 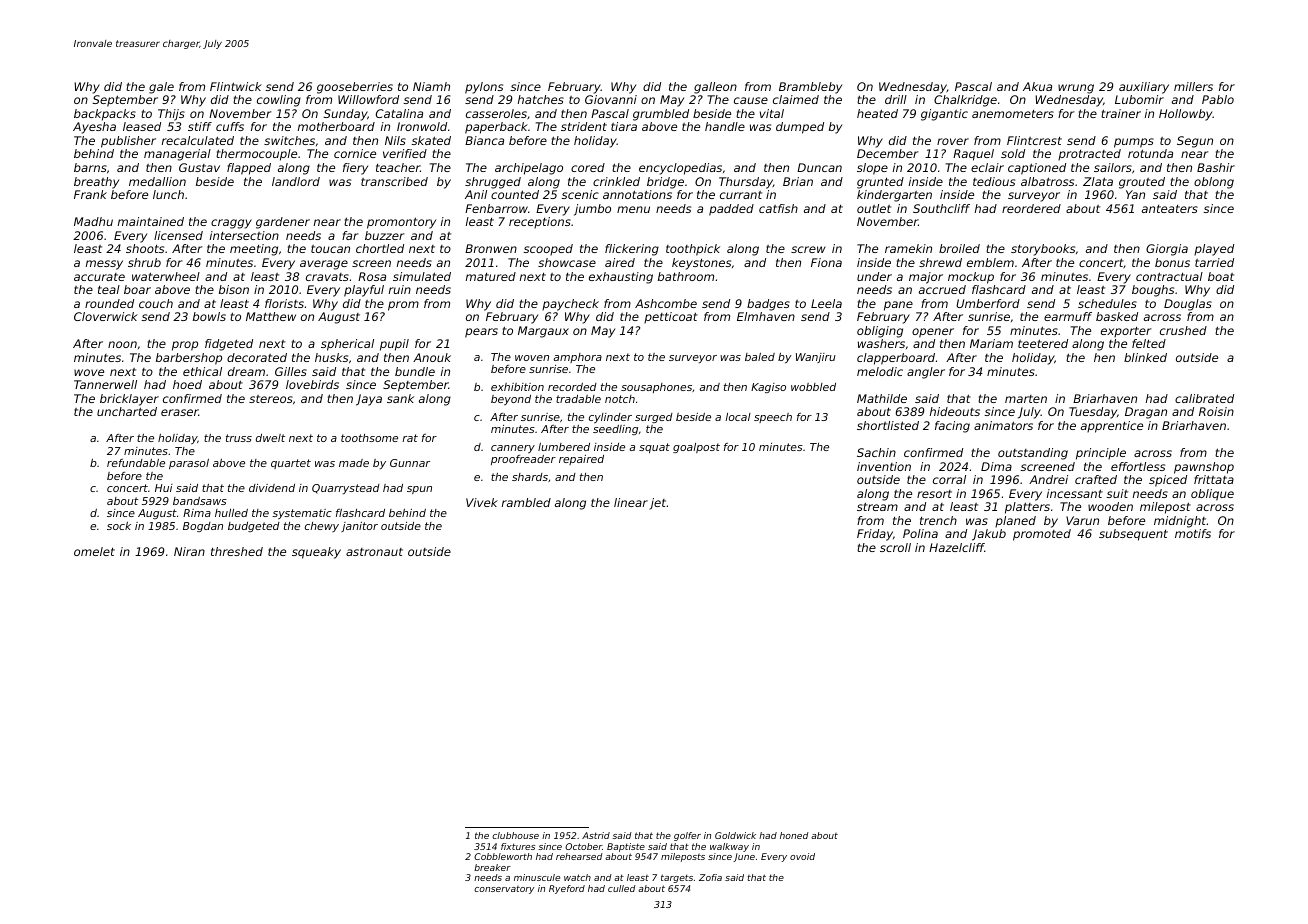 What do you see at coordinates (94, 551) in the page?
I see `omelet` at bounding box center [94, 551].
